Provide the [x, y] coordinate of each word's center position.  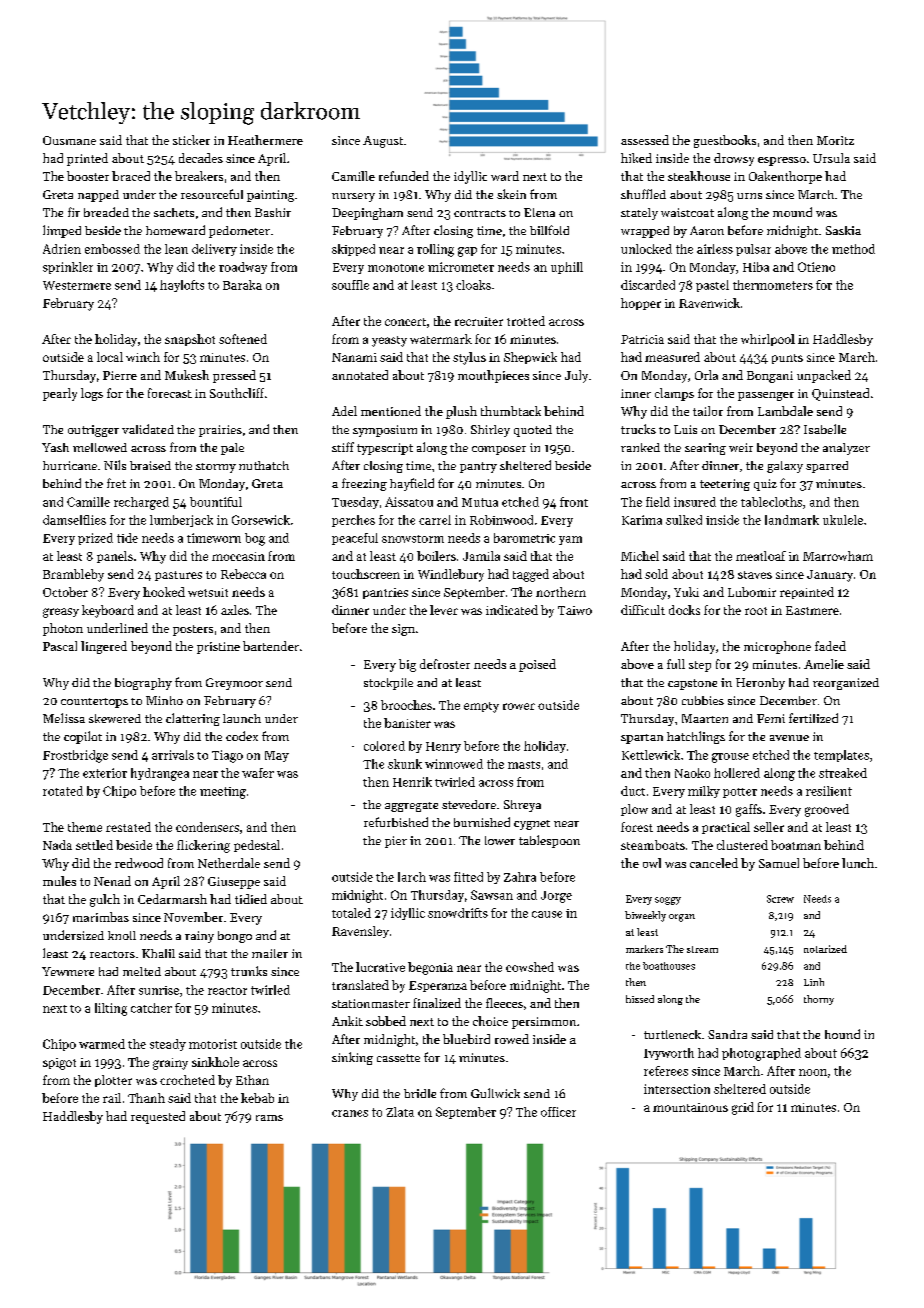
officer [558, 1112]
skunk [405, 764]
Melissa [64, 718]
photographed [761, 1054]
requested [158, 1117]
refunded [404, 176]
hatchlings [696, 737]
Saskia [843, 230]
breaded [106, 212]
